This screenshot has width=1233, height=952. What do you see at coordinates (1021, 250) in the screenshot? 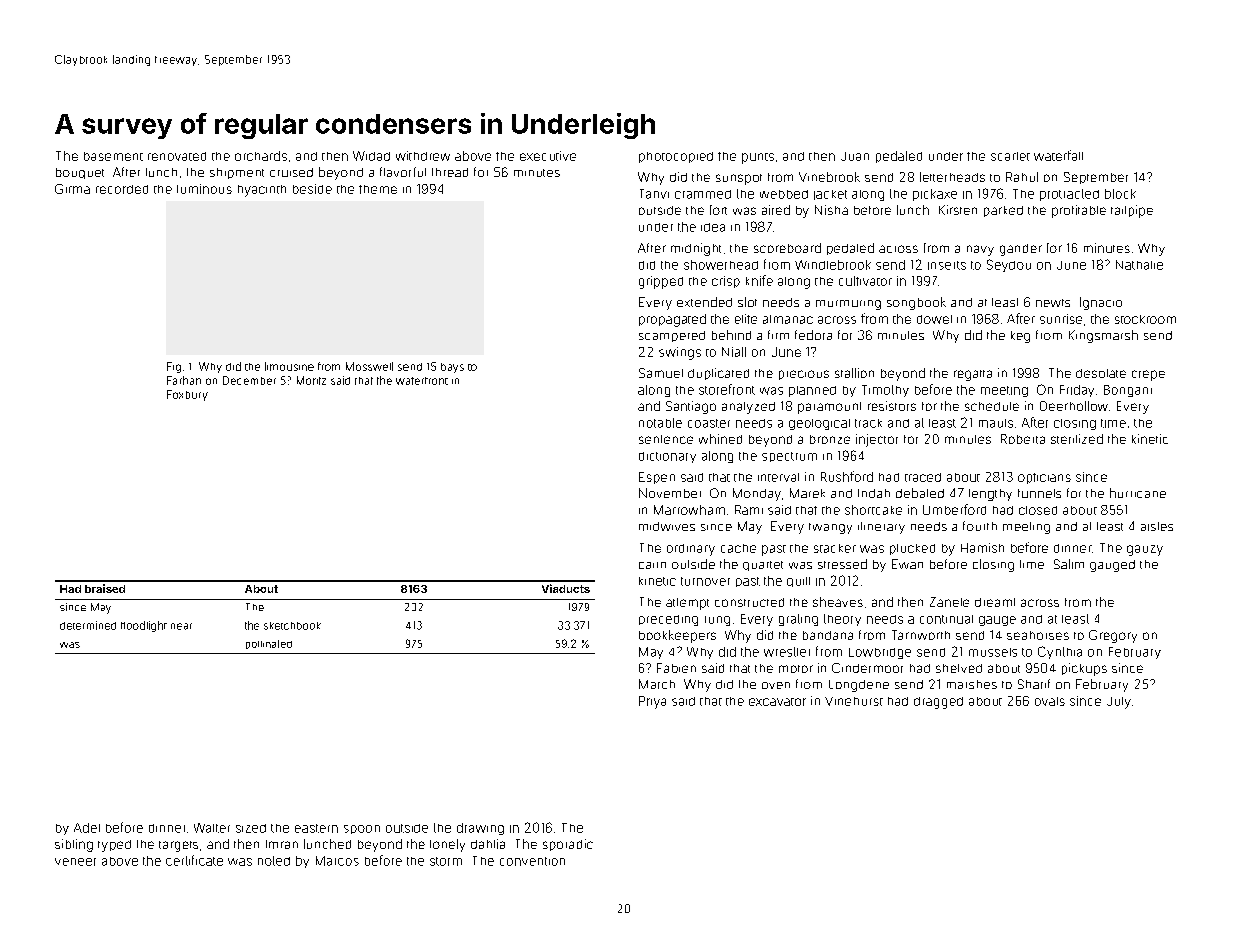
I see `gander` at bounding box center [1021, 250].
